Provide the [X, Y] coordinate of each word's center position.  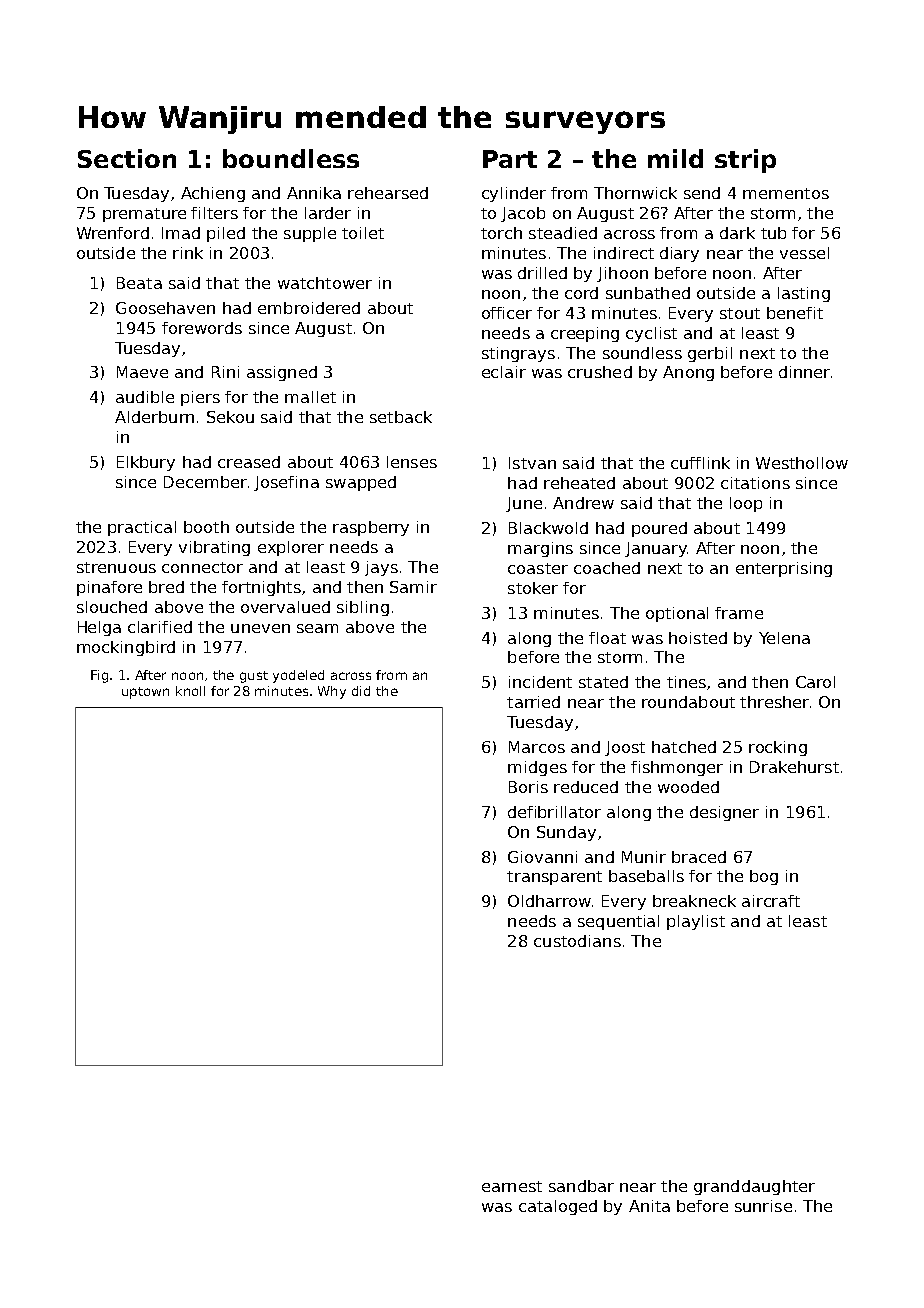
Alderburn [154, 417]
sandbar [581, 1186]
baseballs [646, 876]
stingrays [518, 354]
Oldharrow [549, 901]
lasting [804, 294]
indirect [624, 253]
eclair [504, 372]
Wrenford [113, 233]
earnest [512, 1186]
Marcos [537, 747]
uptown [145, 693]
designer [724, 813]
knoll [190, 691]
